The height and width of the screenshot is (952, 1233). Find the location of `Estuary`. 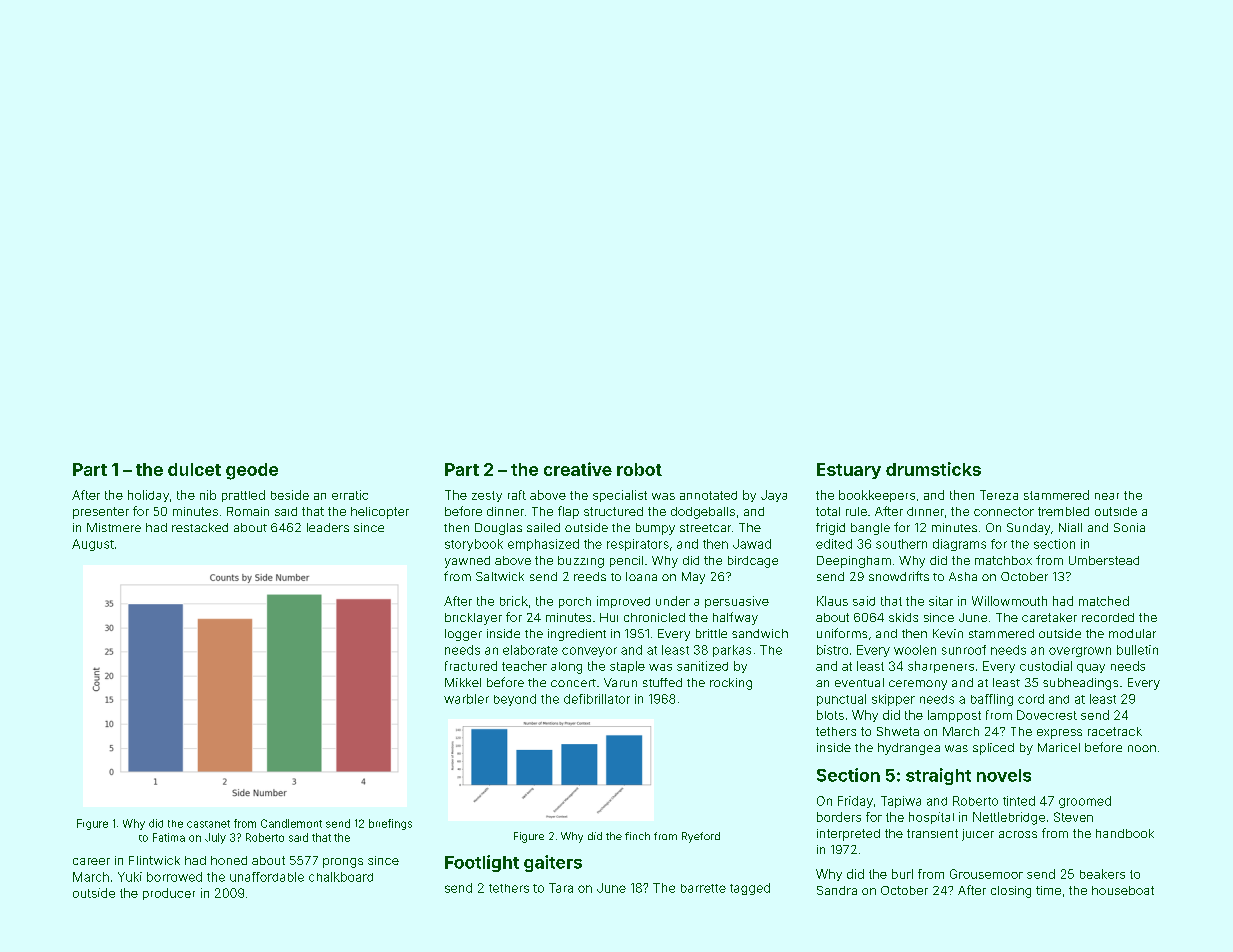

Estuary is located at coordinates (849, 471).
